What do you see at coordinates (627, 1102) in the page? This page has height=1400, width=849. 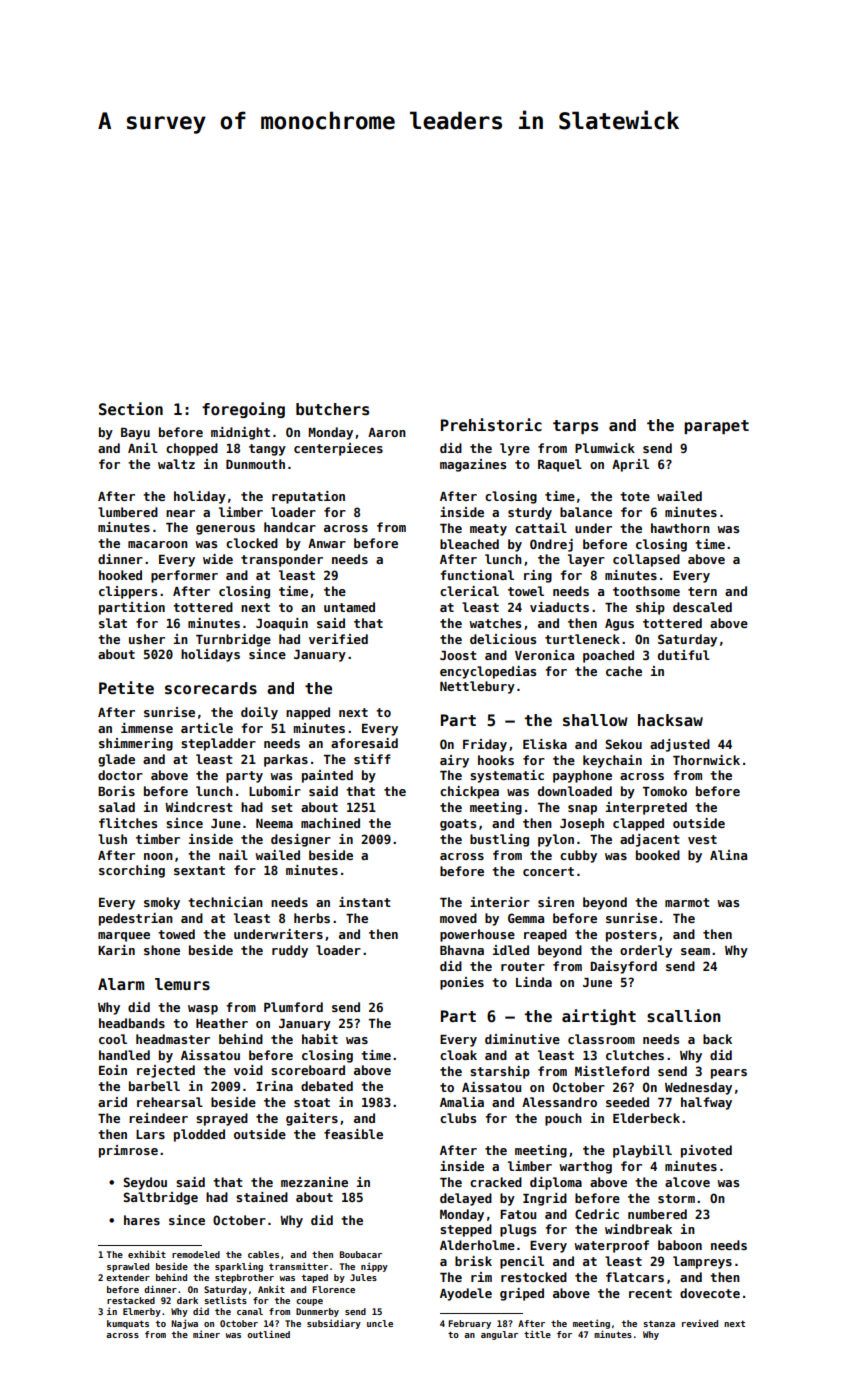 I see `seeded` at bounding box center [627, 1102].
